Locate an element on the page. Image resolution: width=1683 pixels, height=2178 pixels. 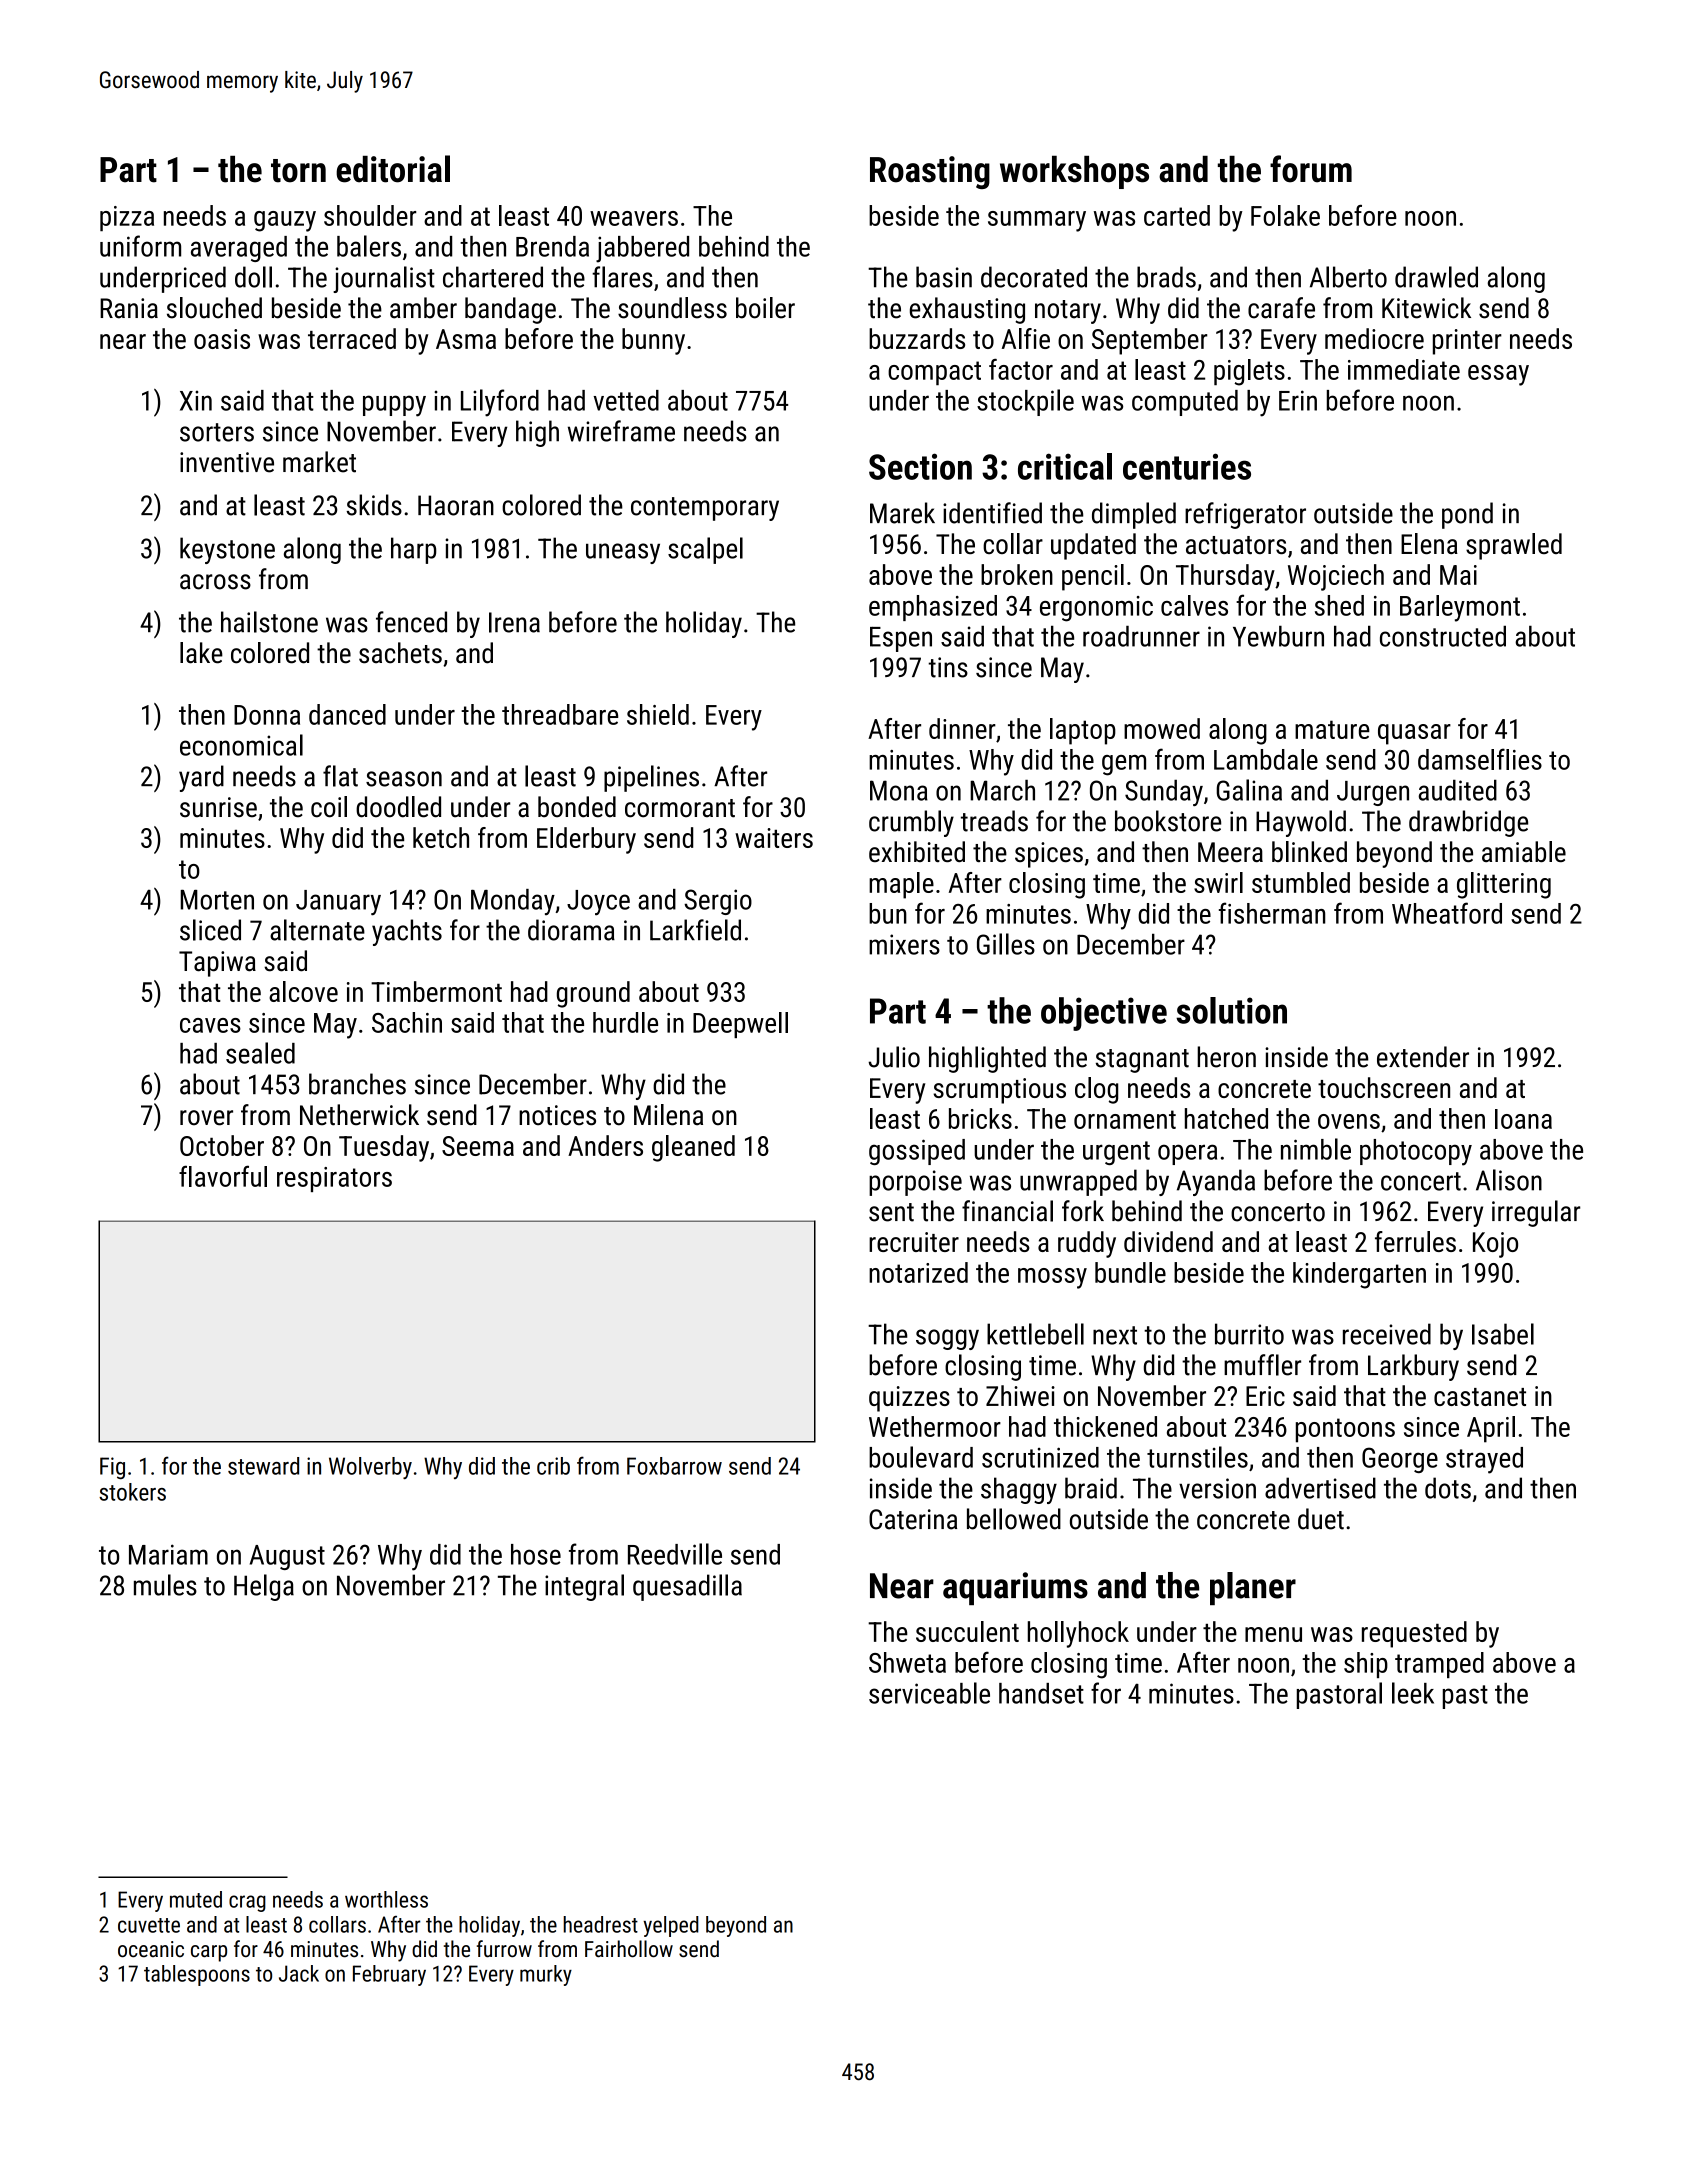
murky is located at coordinates (546, 1975).
